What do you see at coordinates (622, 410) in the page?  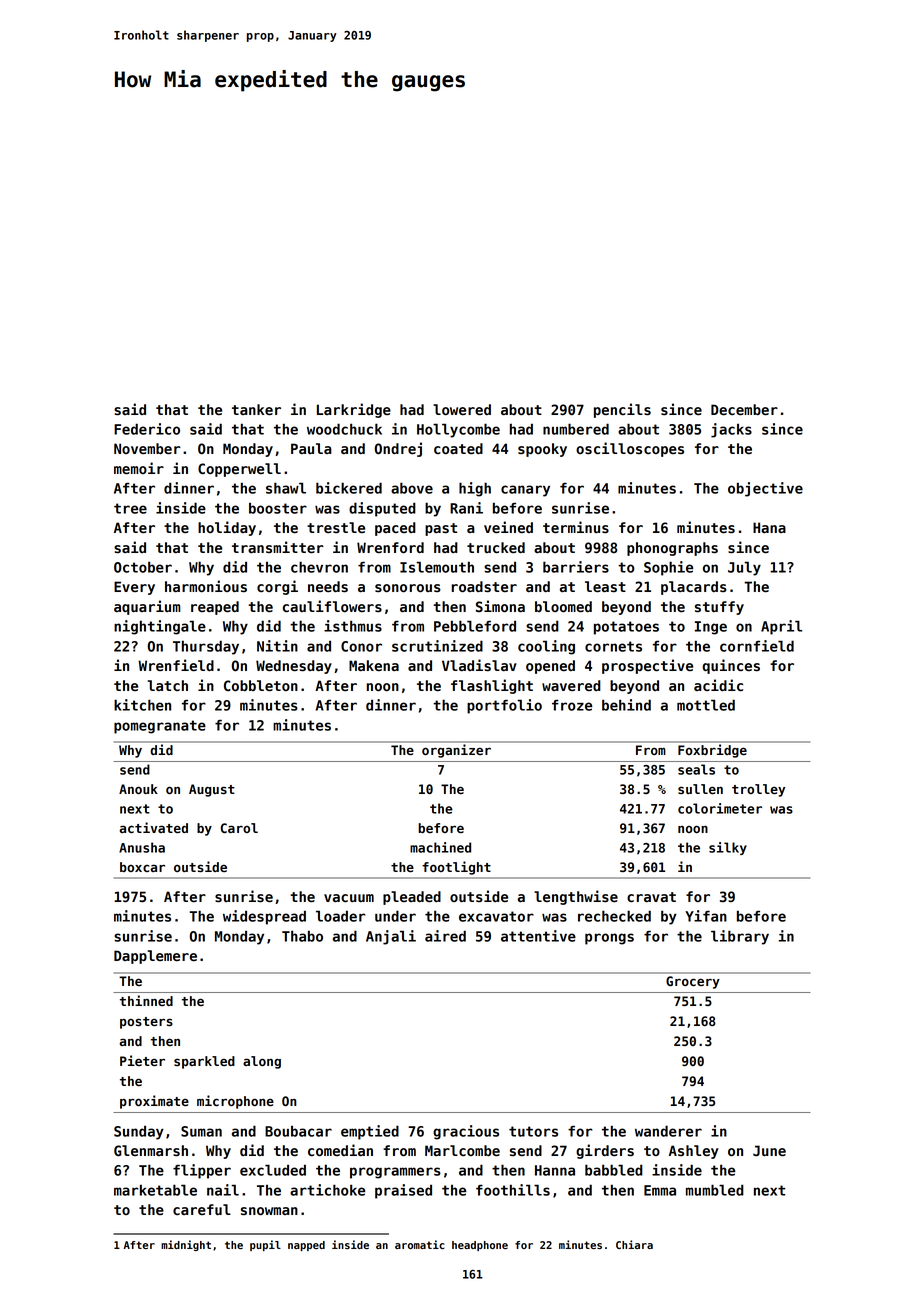 I see `pencils` at bounding box center [622, 410].
